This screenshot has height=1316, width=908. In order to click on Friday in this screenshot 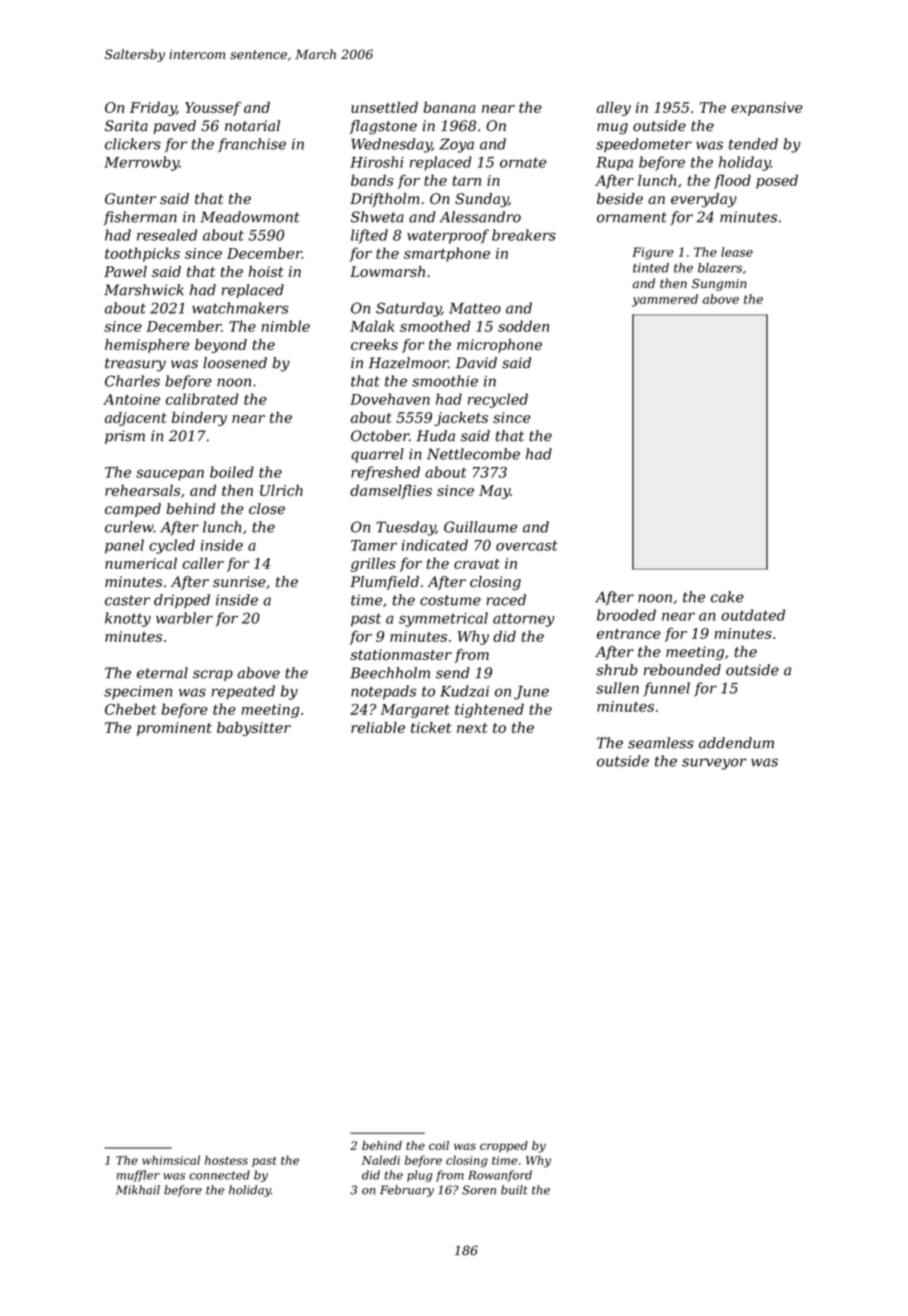, I will do `click(153, 109)`.
